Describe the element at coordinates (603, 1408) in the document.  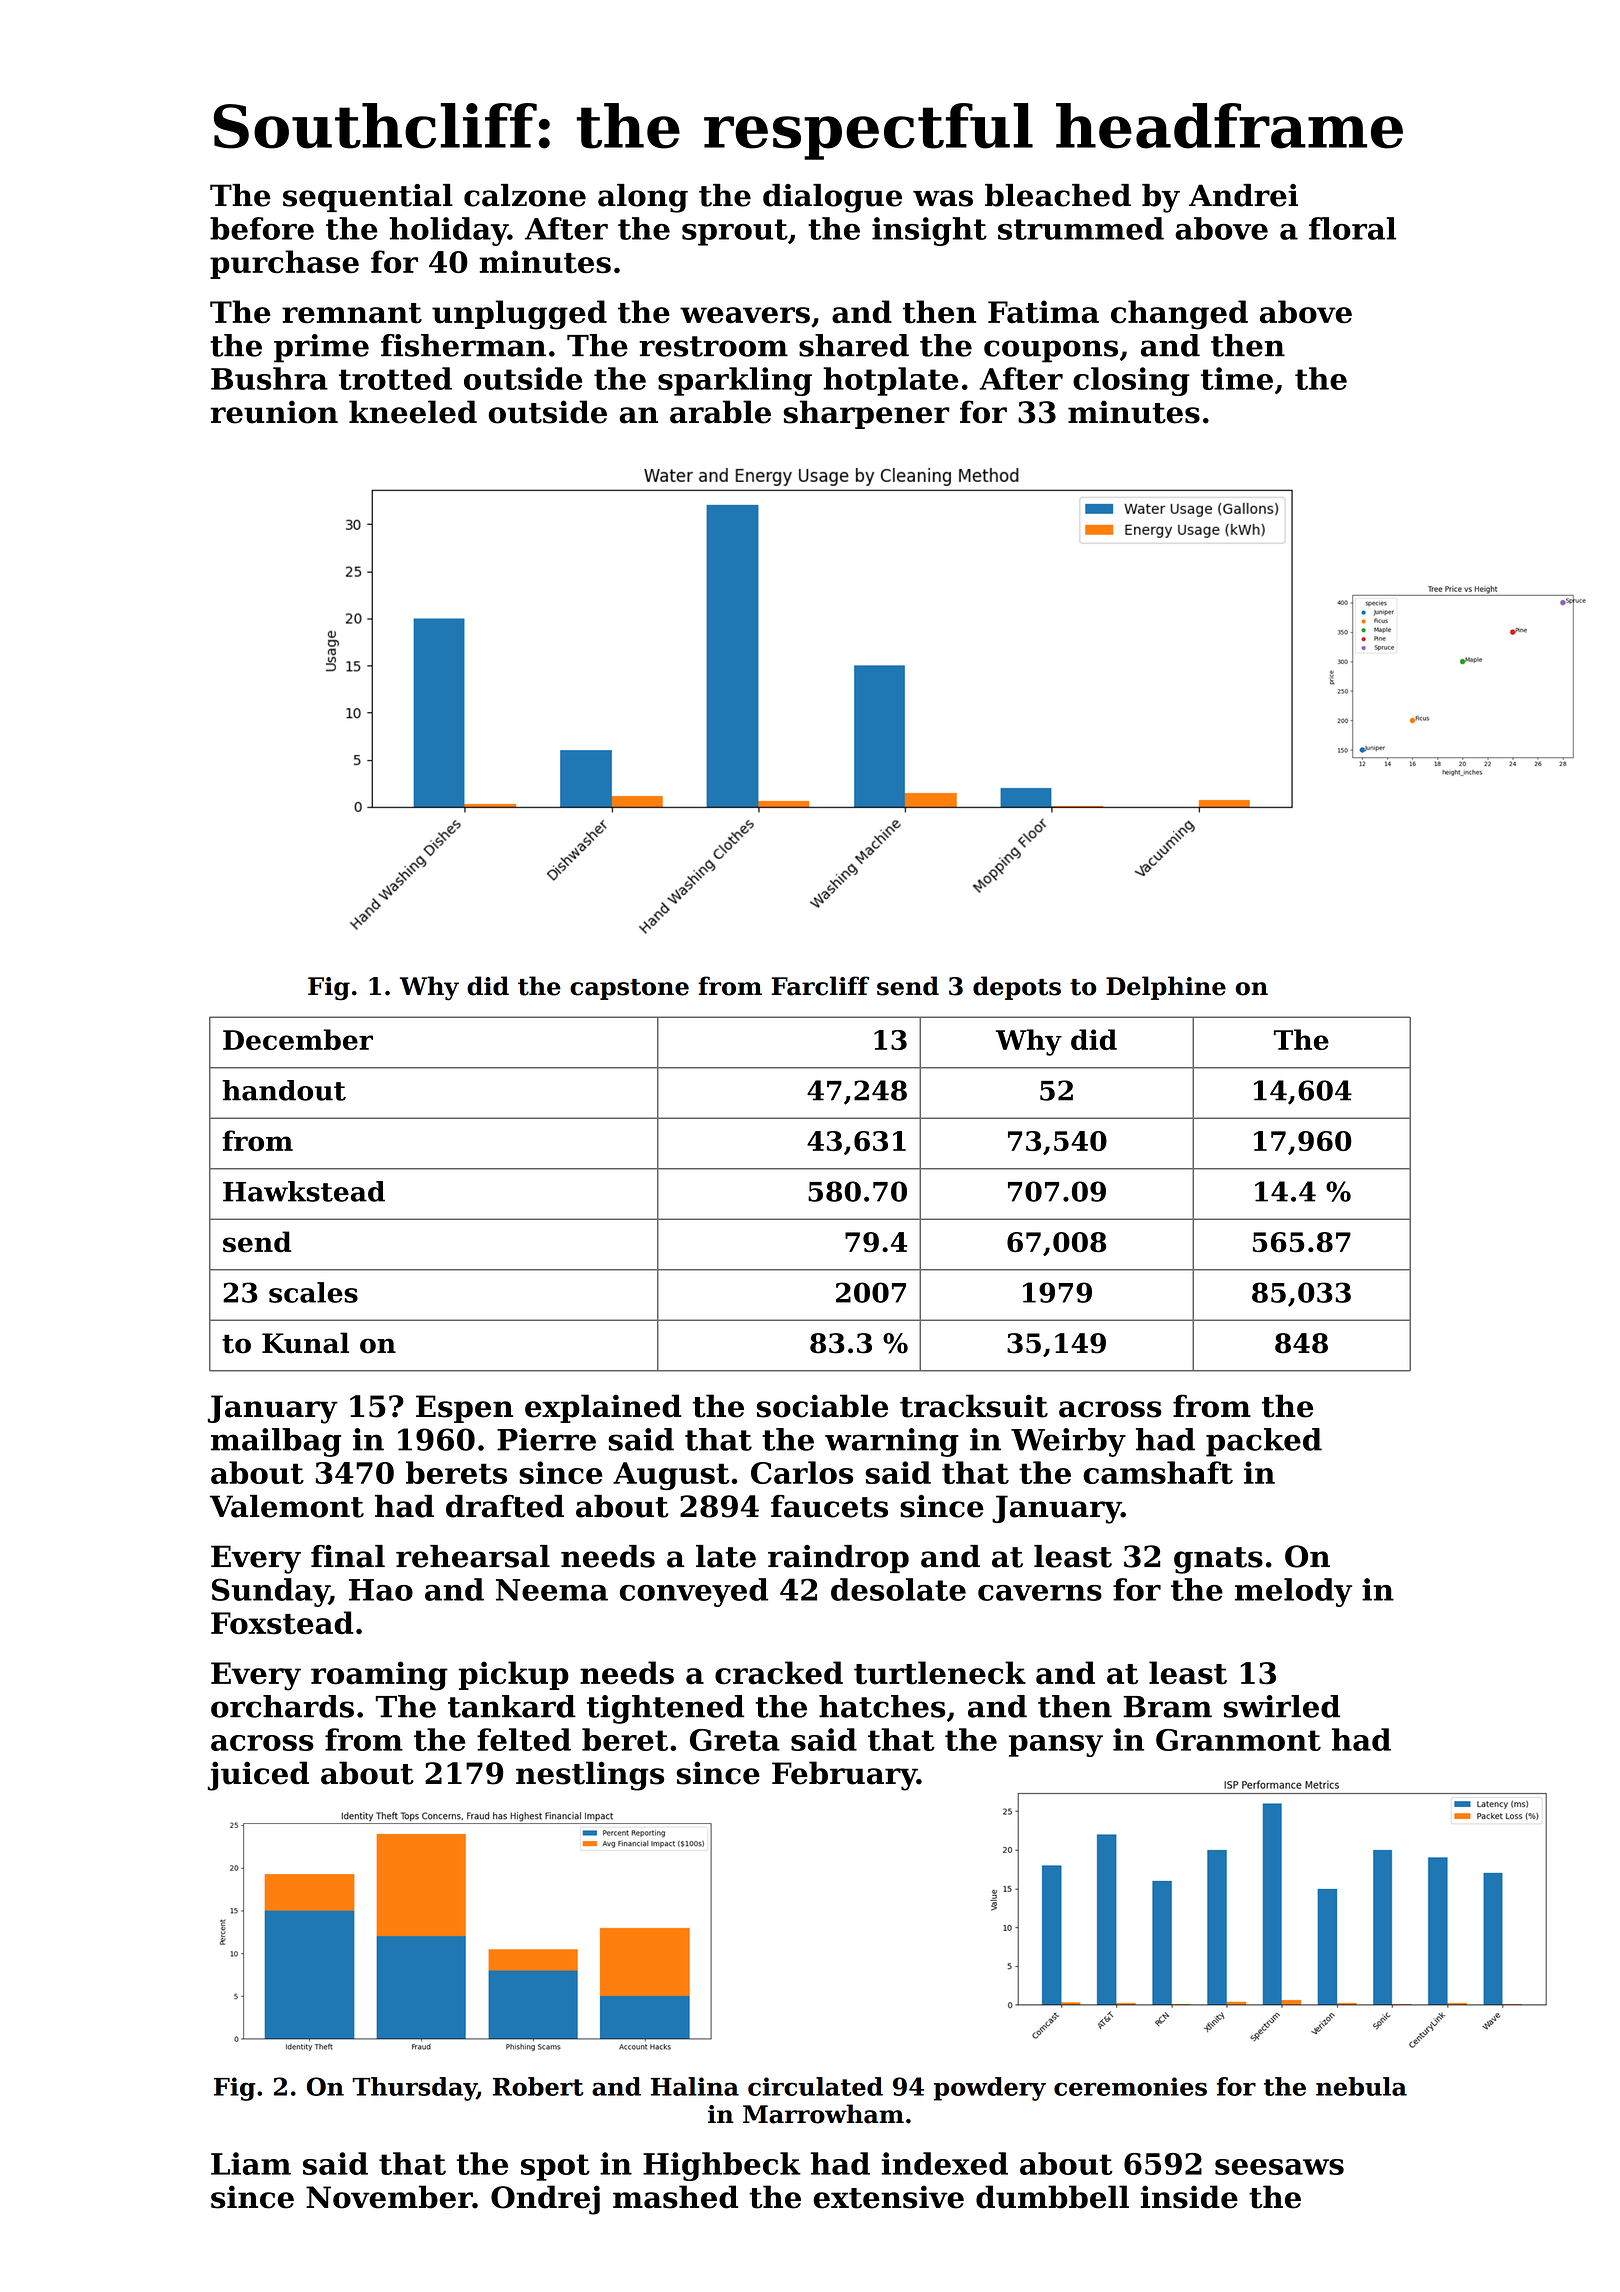
I see `explained` at that location.
